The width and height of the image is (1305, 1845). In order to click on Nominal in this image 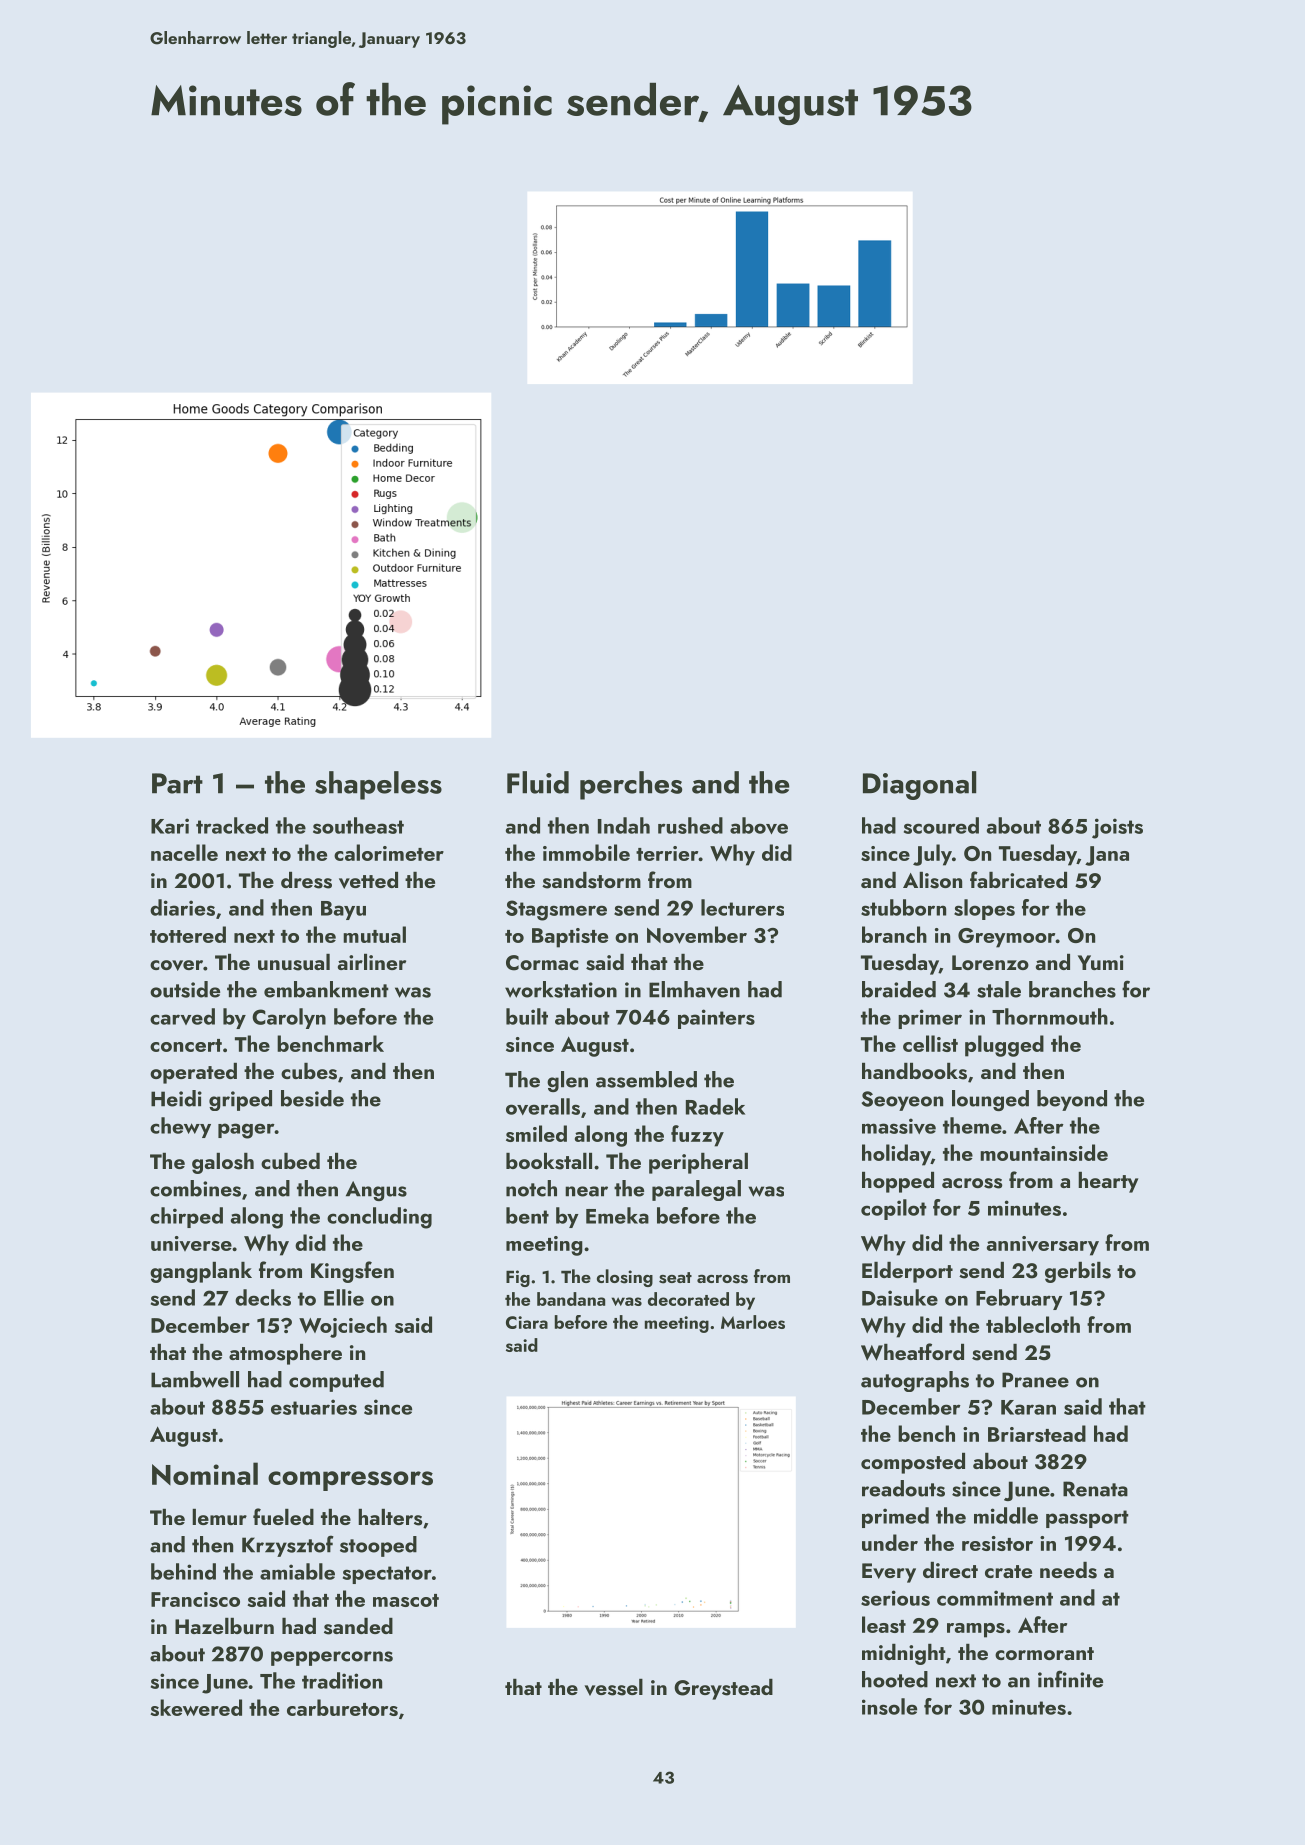, I will do `click(205, 1473)`.
